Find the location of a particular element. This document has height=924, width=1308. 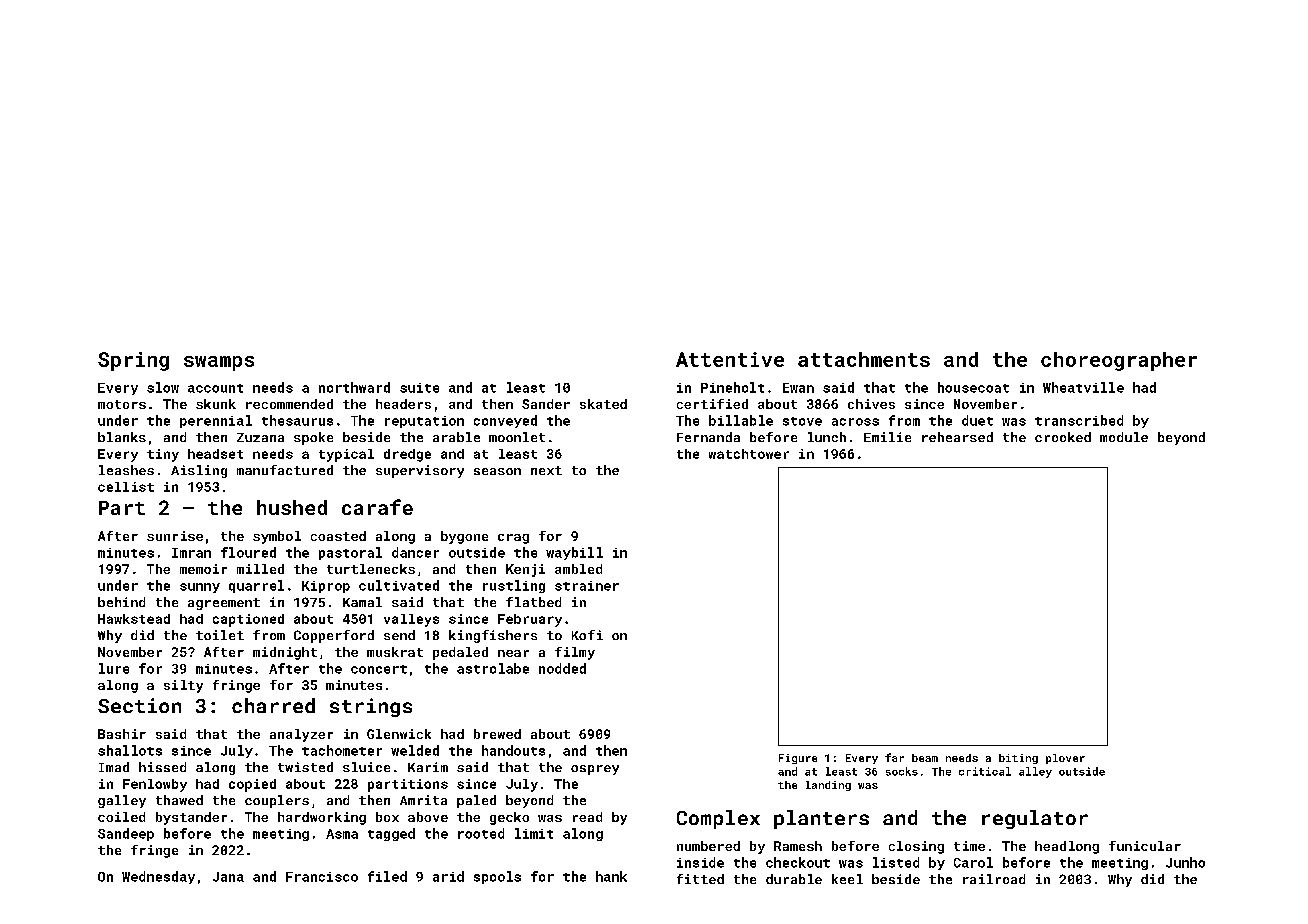

waybill is located at coordinates (574, 553).
